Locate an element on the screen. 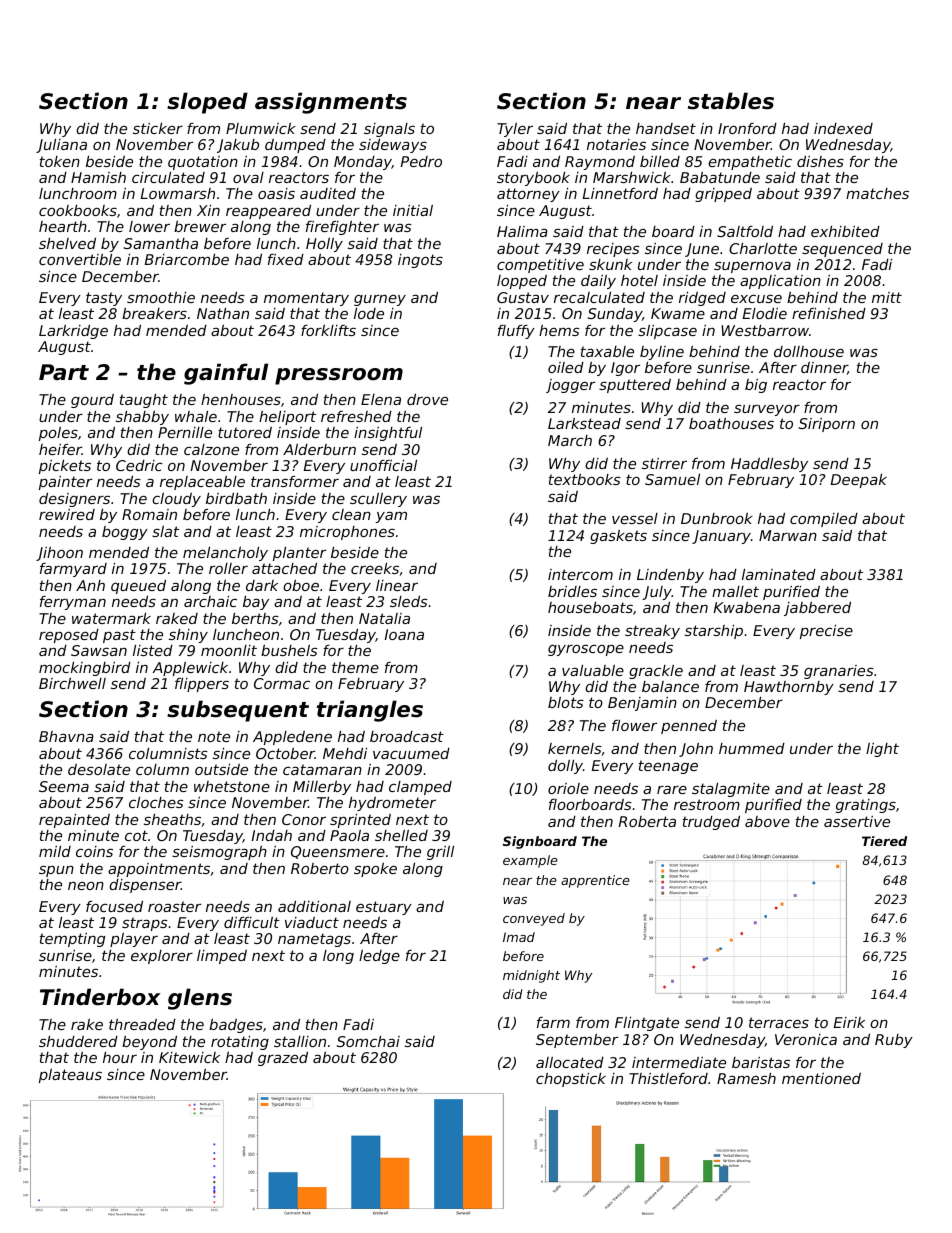 Image resolution: width=952 pixels, height=1233 pixels. clamped is located at coordinates (420, 788).
